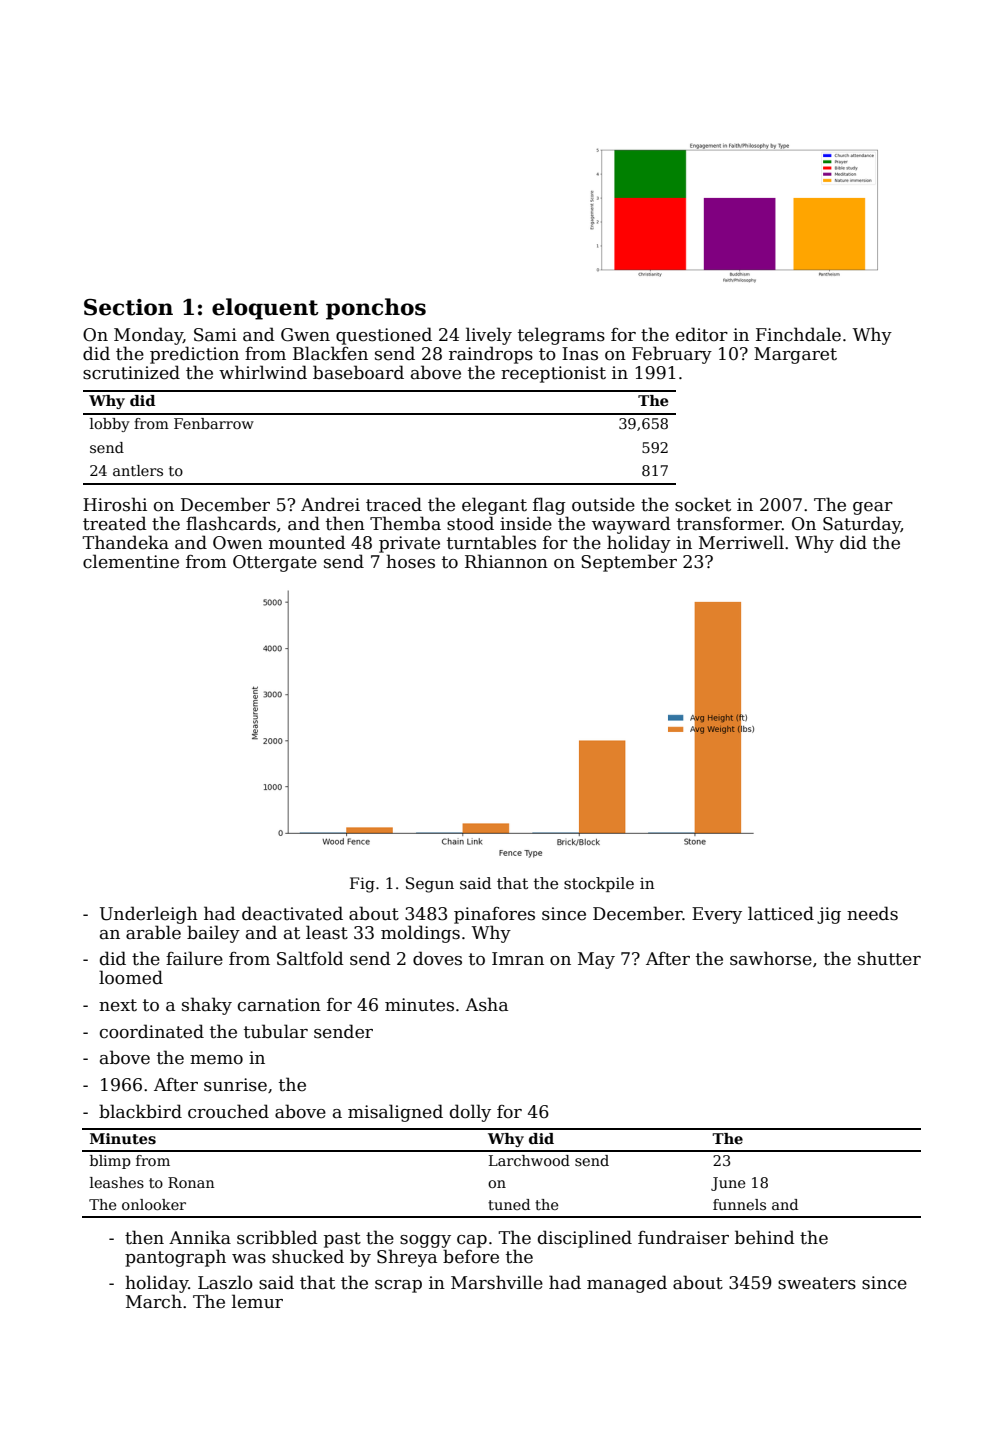  I want to click on dolly, so click(470, 1113).
